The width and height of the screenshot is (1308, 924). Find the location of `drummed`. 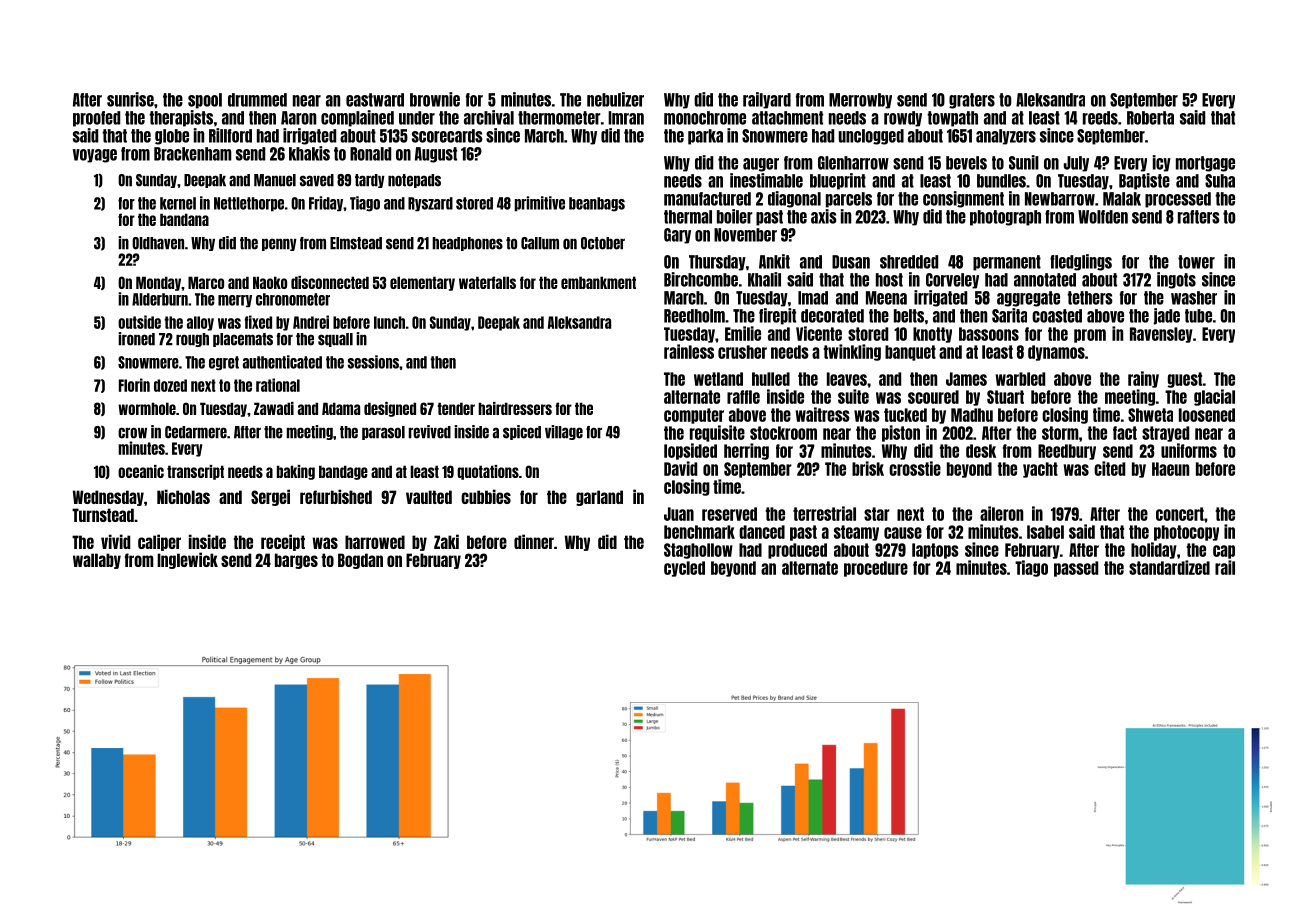

drummed is located at coordinates (257, 100).
